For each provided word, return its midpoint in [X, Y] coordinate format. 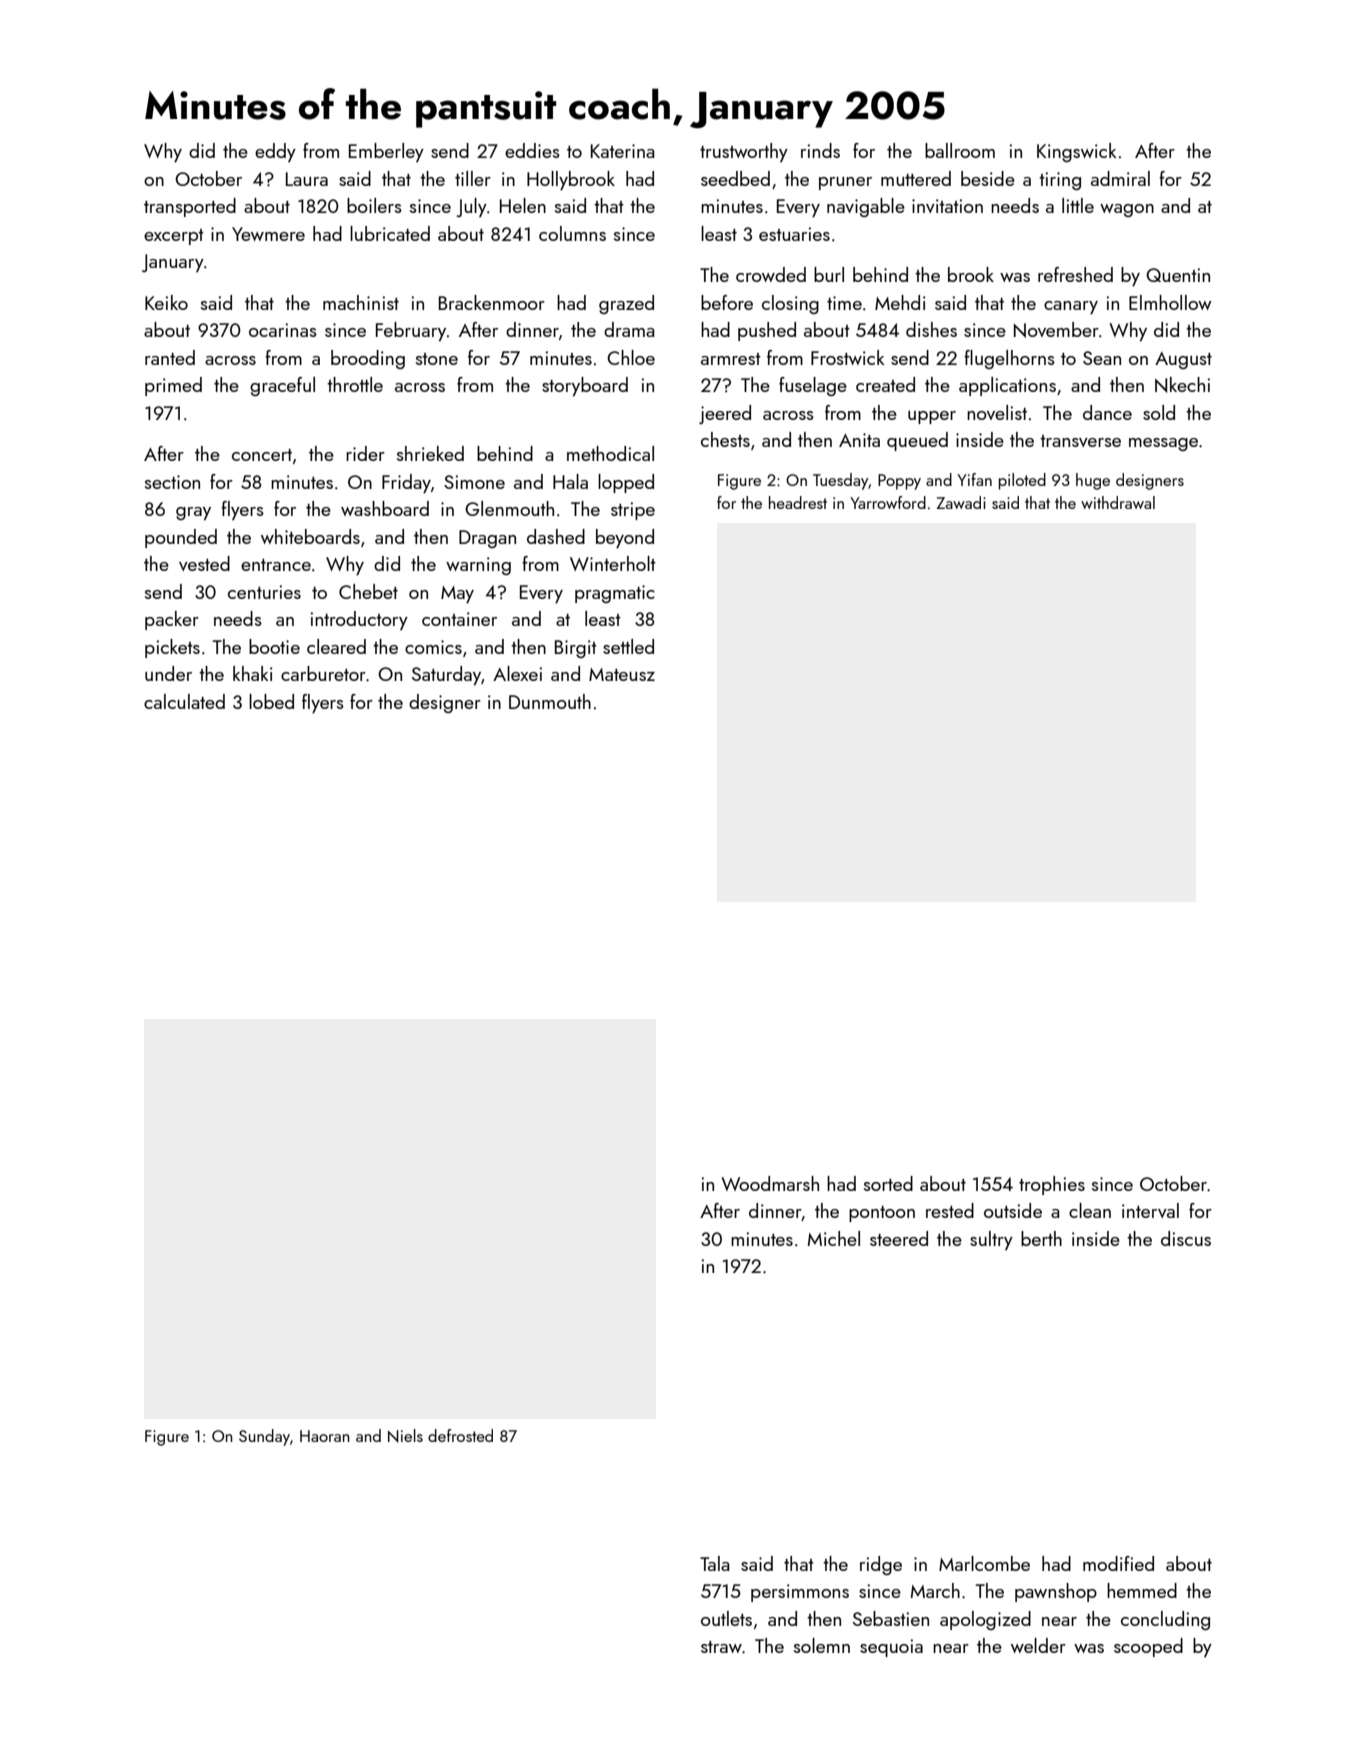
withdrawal [1118, 502]
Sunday [264, 1437]
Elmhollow [1170, 302]
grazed [626, 304]
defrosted [460, 1435]
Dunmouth [550, 701]
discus [1186, 1238]
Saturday [446, 676]
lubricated [390, 233]
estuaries [794, 234]
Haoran [325, 1436]
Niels [405, 1436]
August [1183, 360]
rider [365, 453]
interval [1150, 1210]
